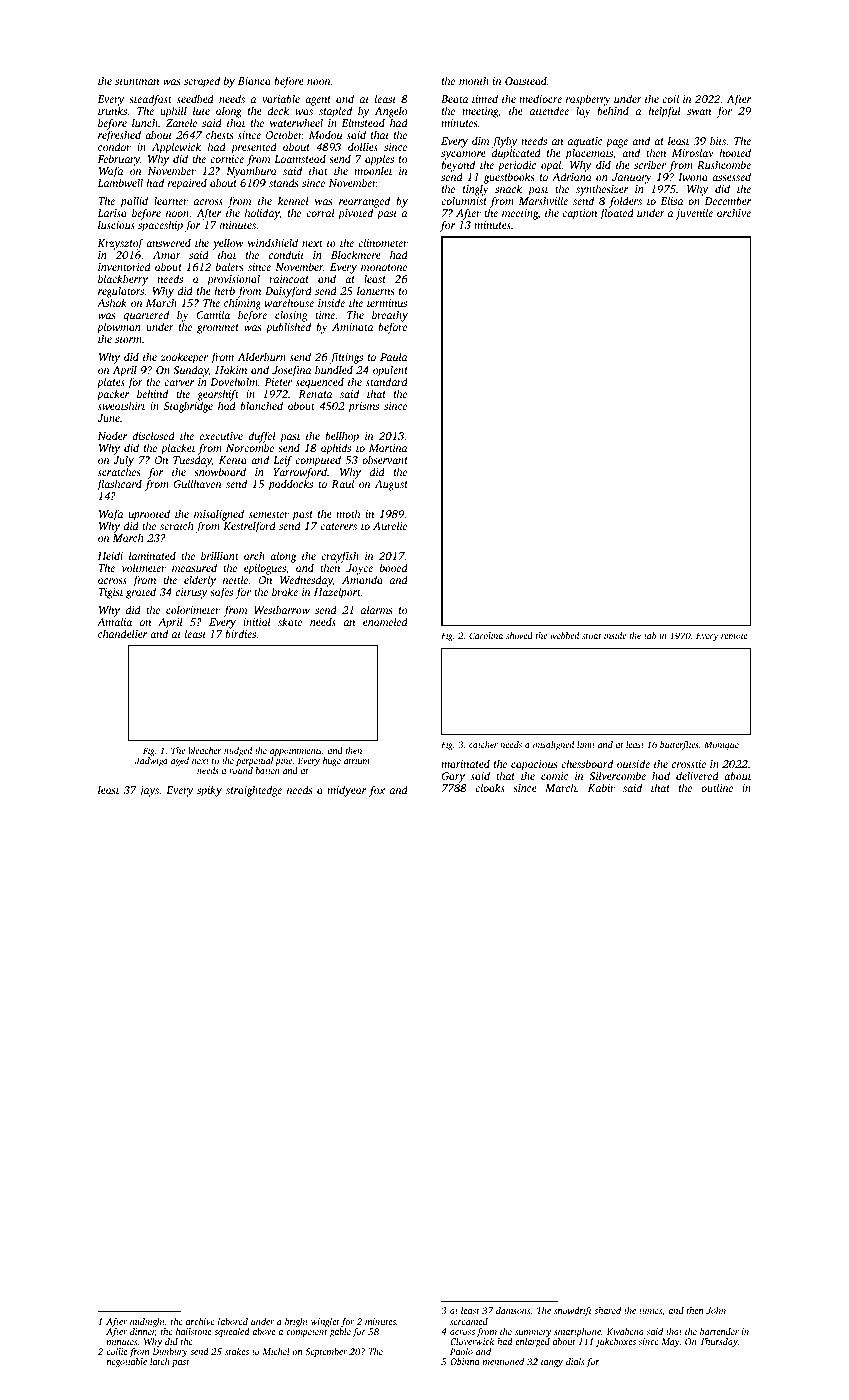 The image size is (849, 1400). I want to click on columnist, so click(464, 201).
